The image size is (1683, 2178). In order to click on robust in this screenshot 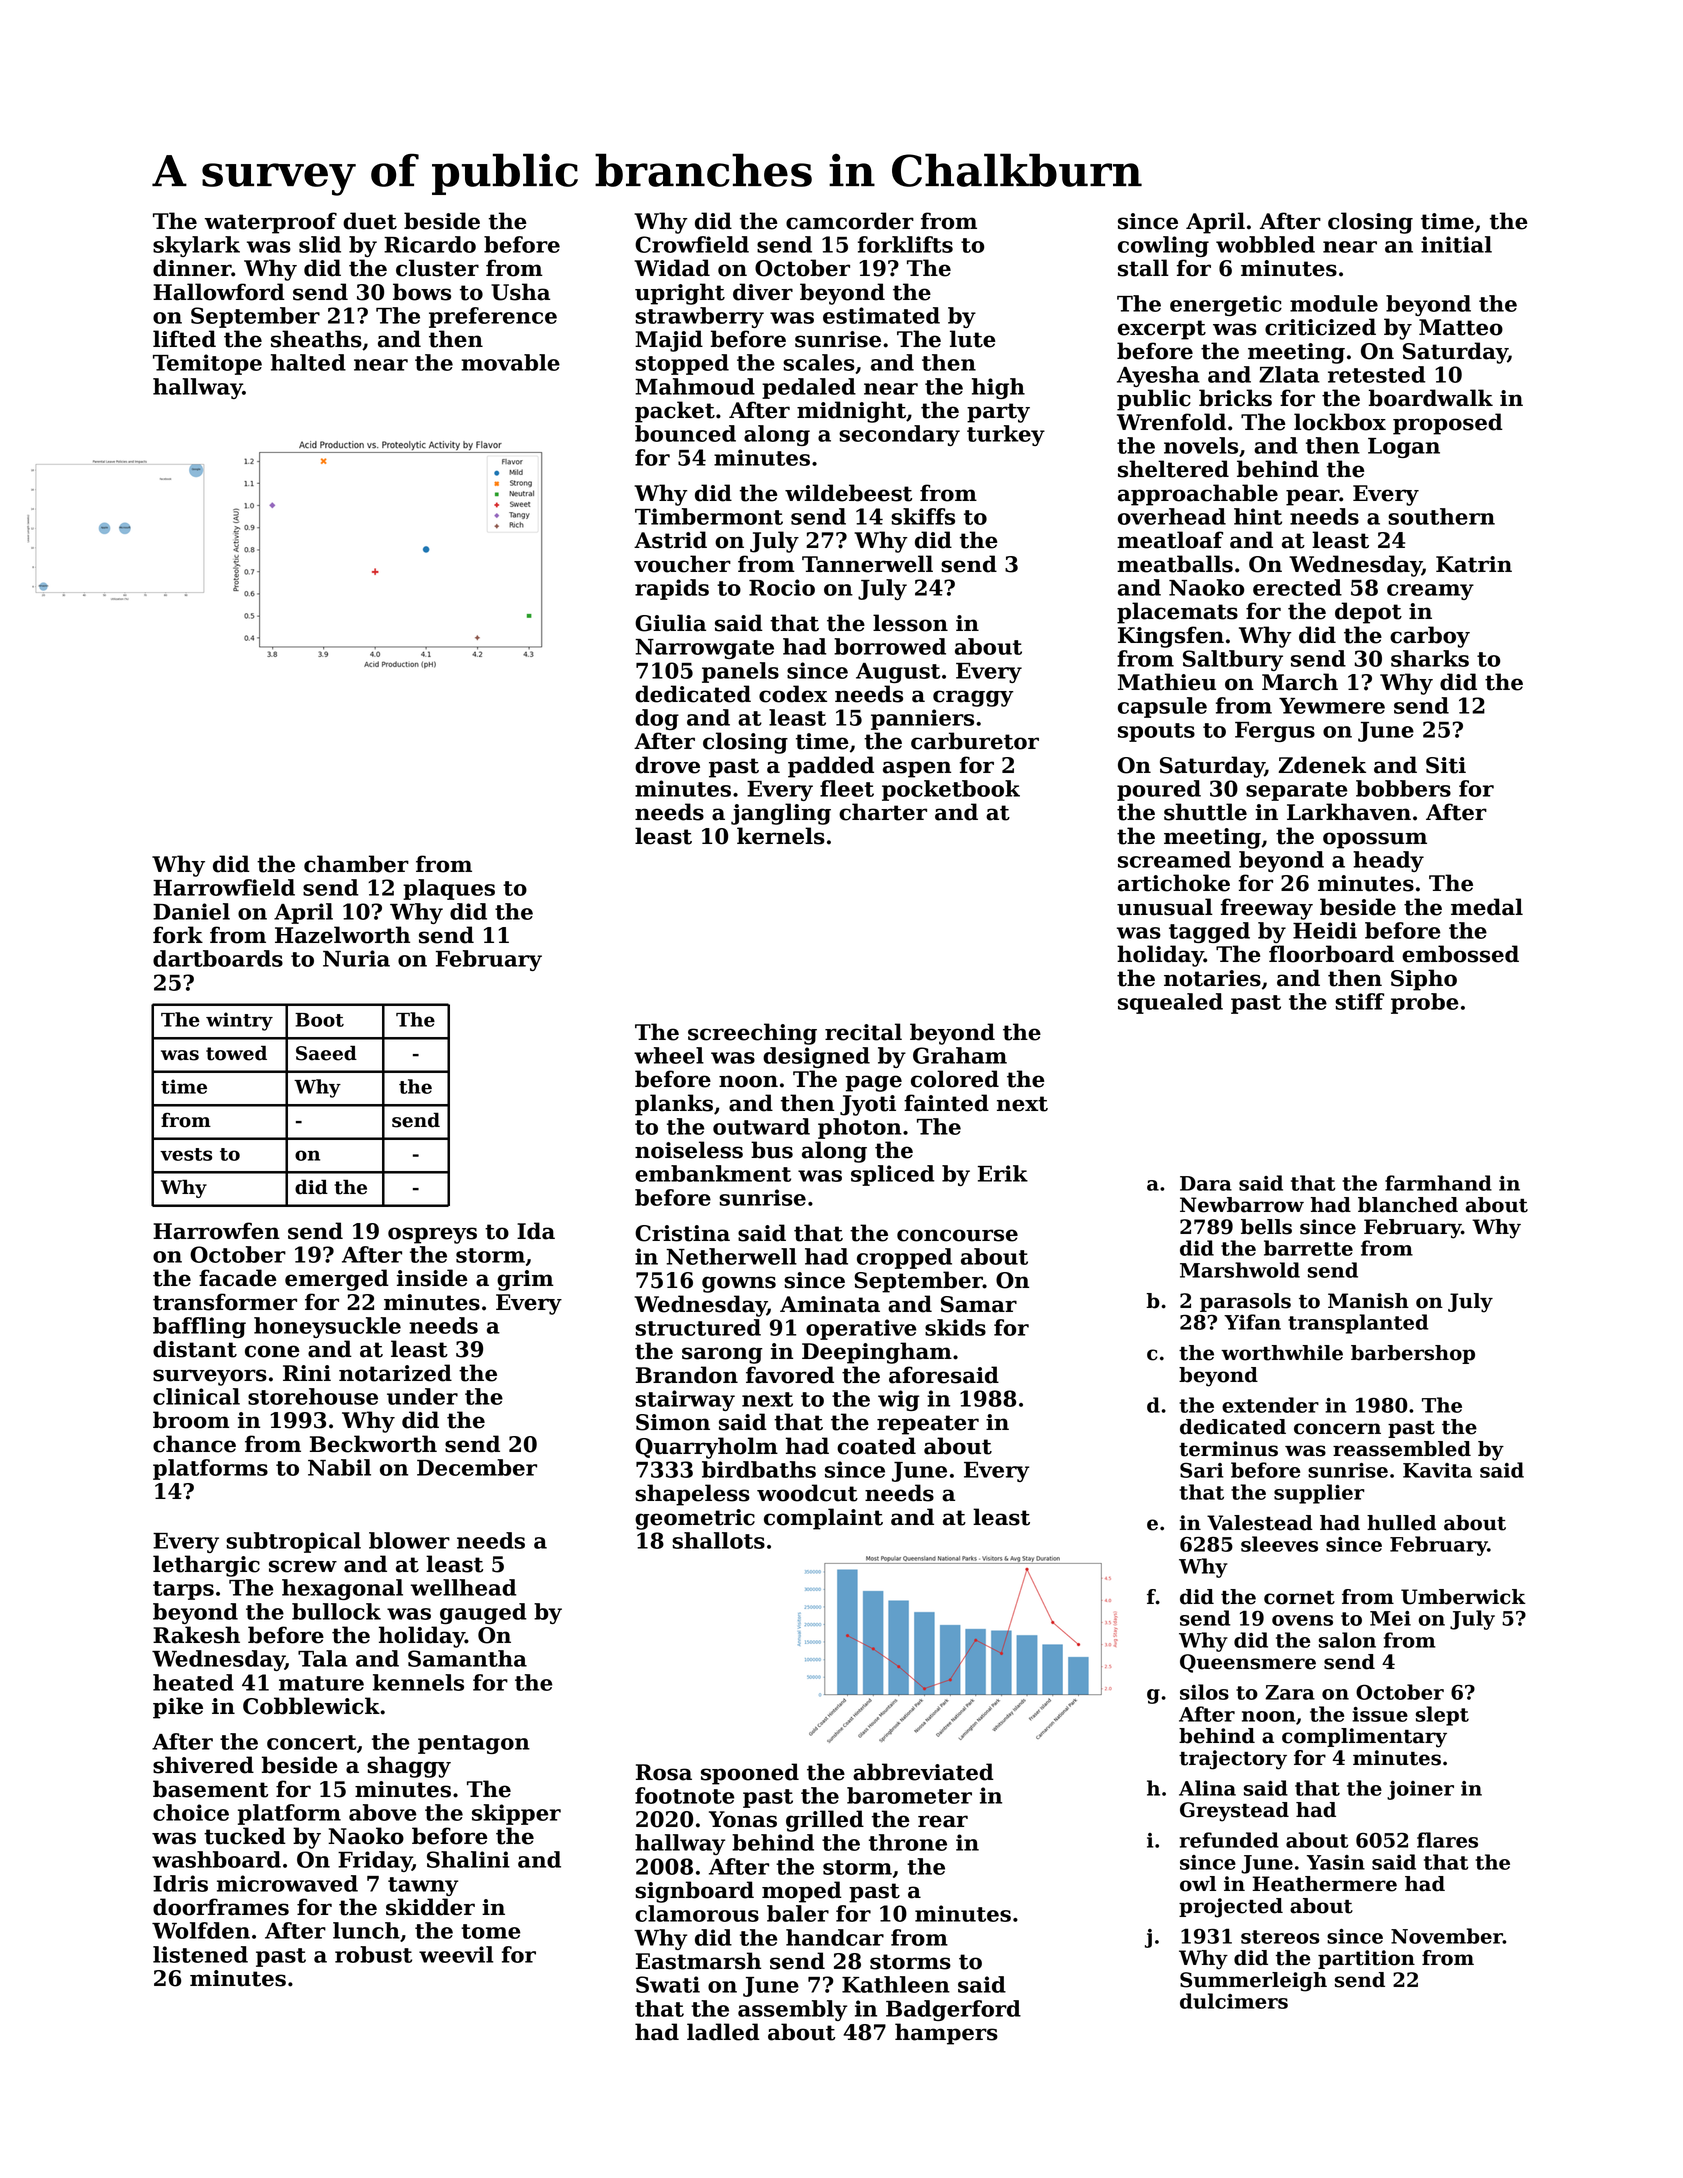, I will do `click(373, 1954)`.
